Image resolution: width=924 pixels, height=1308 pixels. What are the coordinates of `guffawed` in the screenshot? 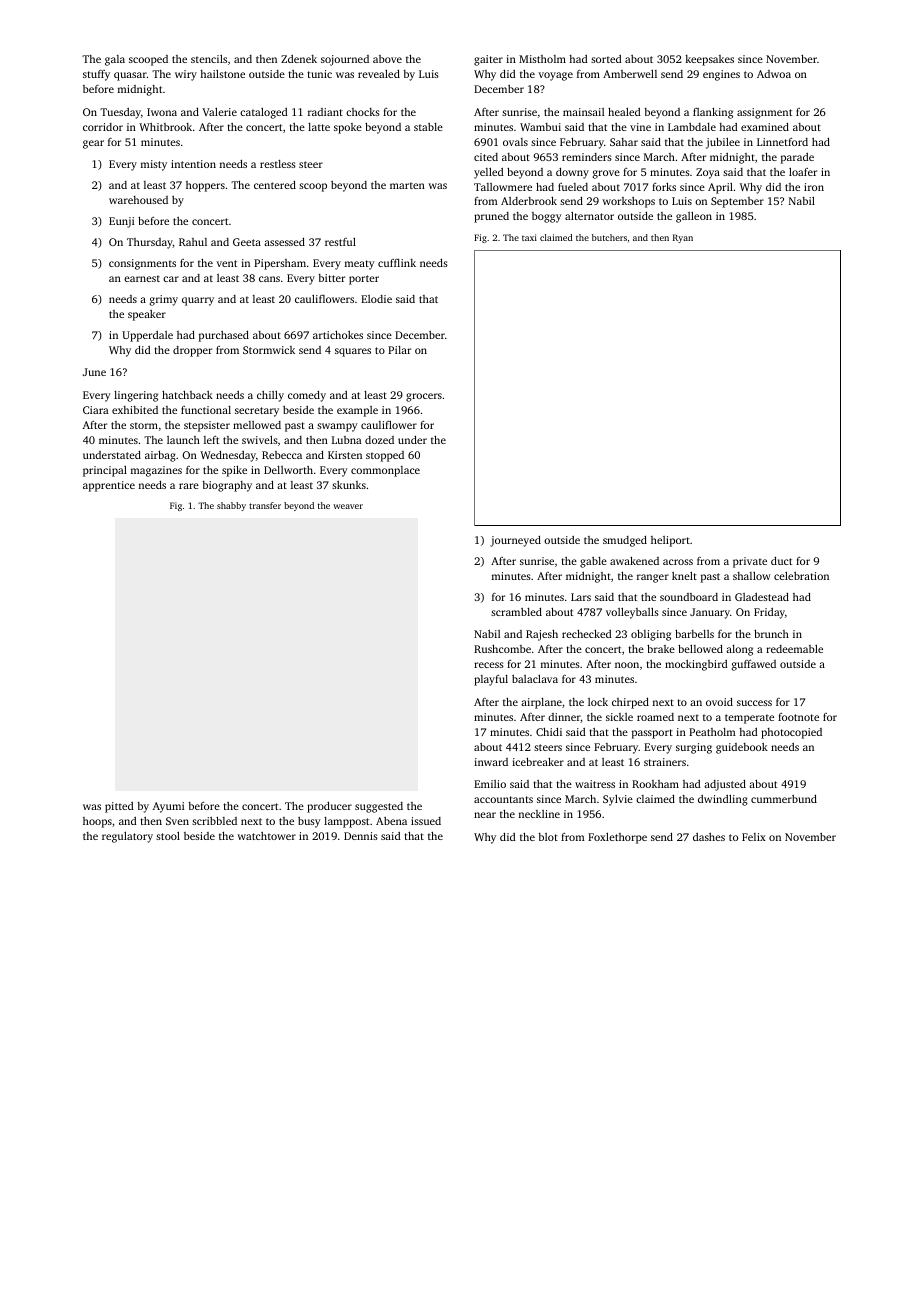 It's located at (754, 665).
